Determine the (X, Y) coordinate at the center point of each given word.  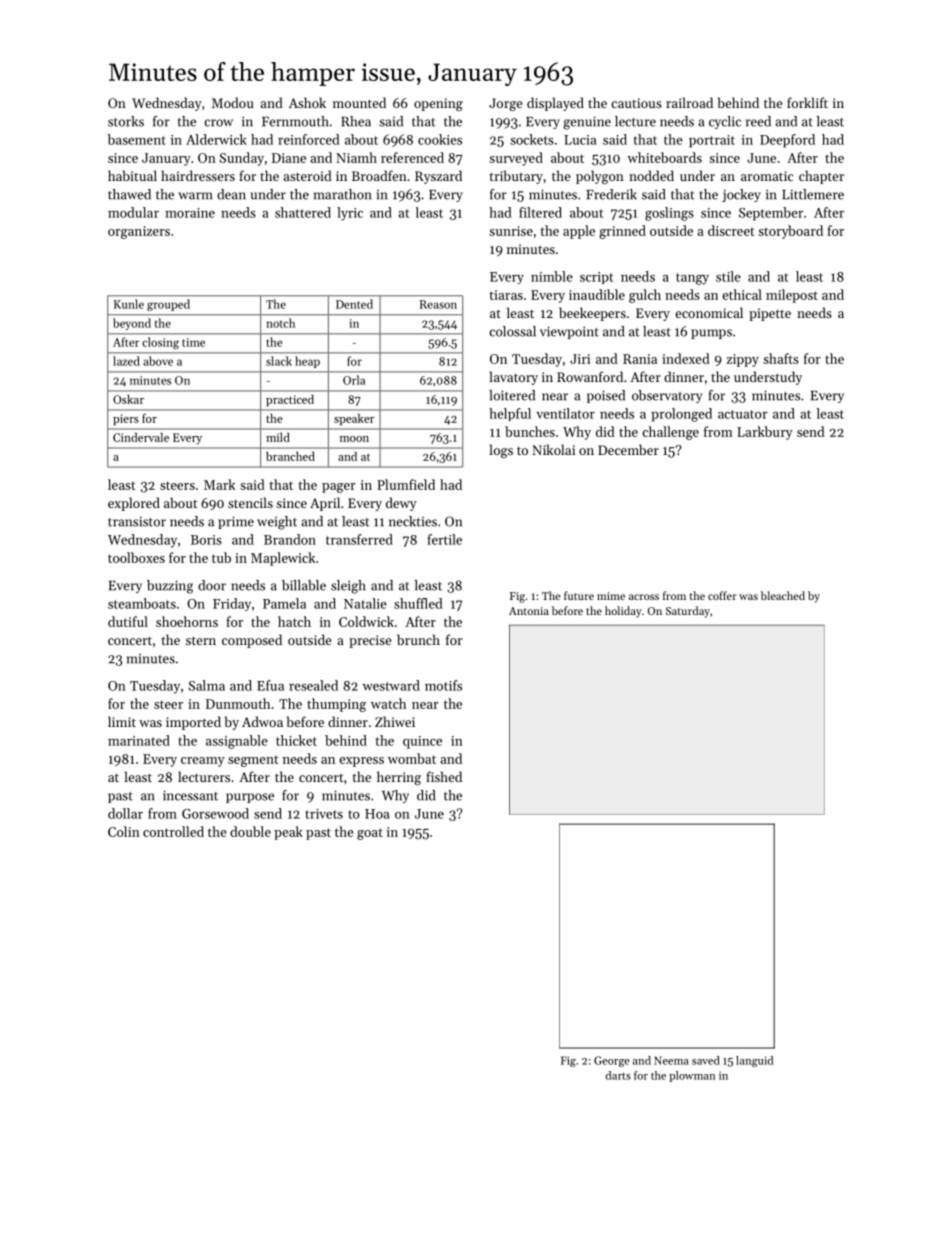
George (611, 1061)
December (628, 449)
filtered (540, 212)
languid (754, 1061)
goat (370, 834)
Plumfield (406, 484)
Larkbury (765, 433)
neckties (413, 521)
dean (231, 194)
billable (304, 585)
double (250, 831)
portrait (712, 141)
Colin (124, 831)
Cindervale (141, 437)
